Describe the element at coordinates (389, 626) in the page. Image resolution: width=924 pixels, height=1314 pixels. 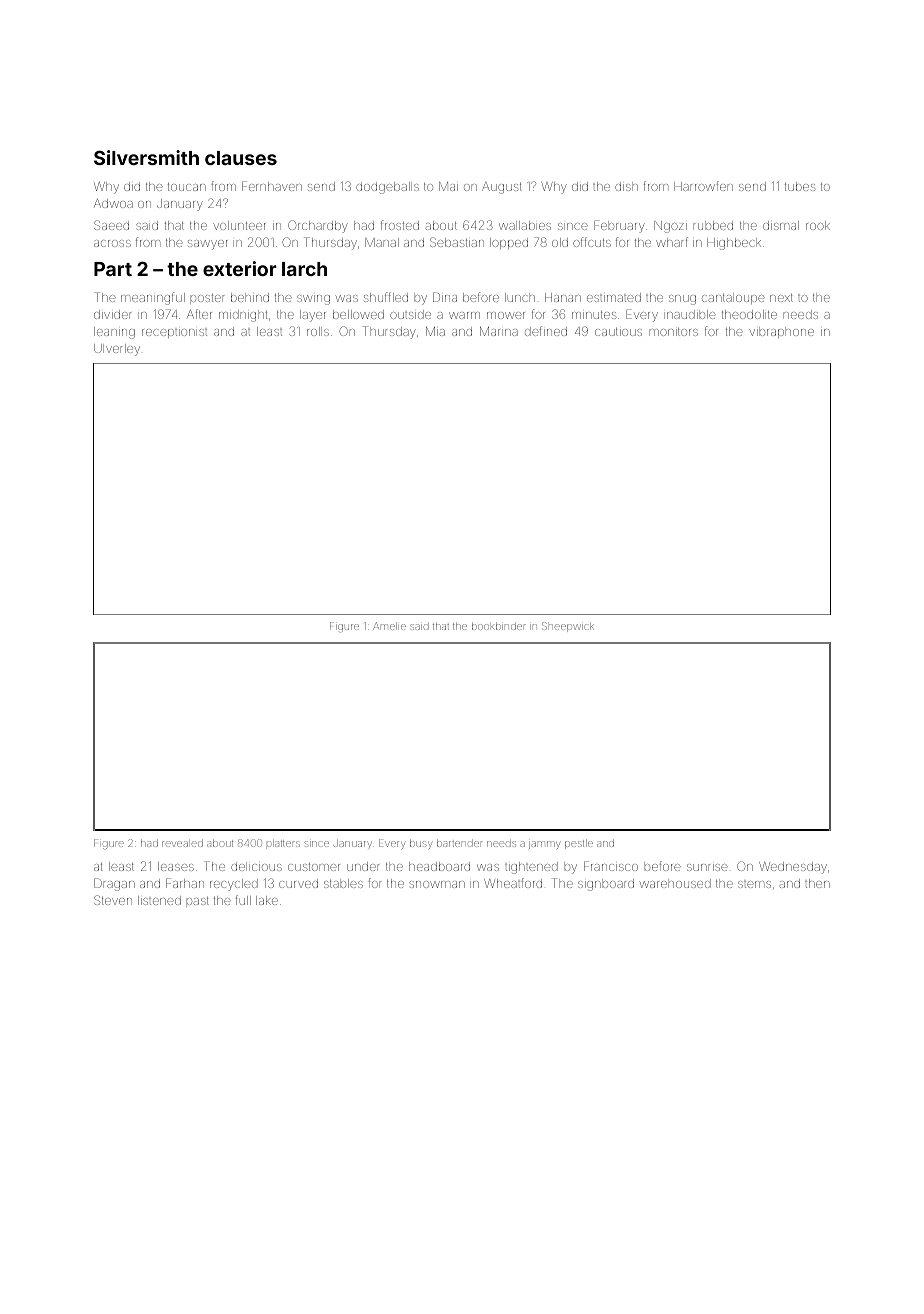
I see `Amelie` at that location.
